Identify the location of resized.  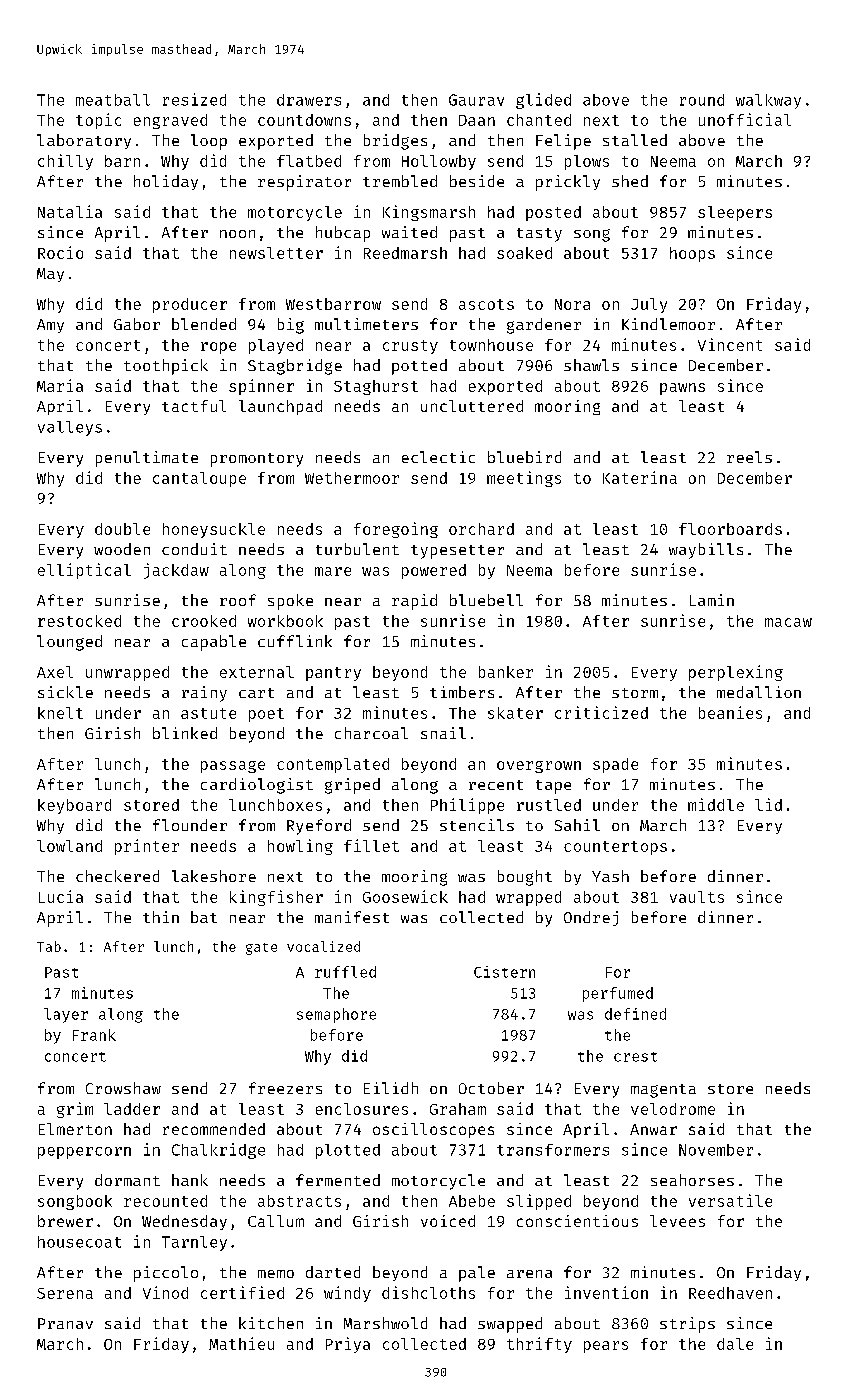
(194, 99).
